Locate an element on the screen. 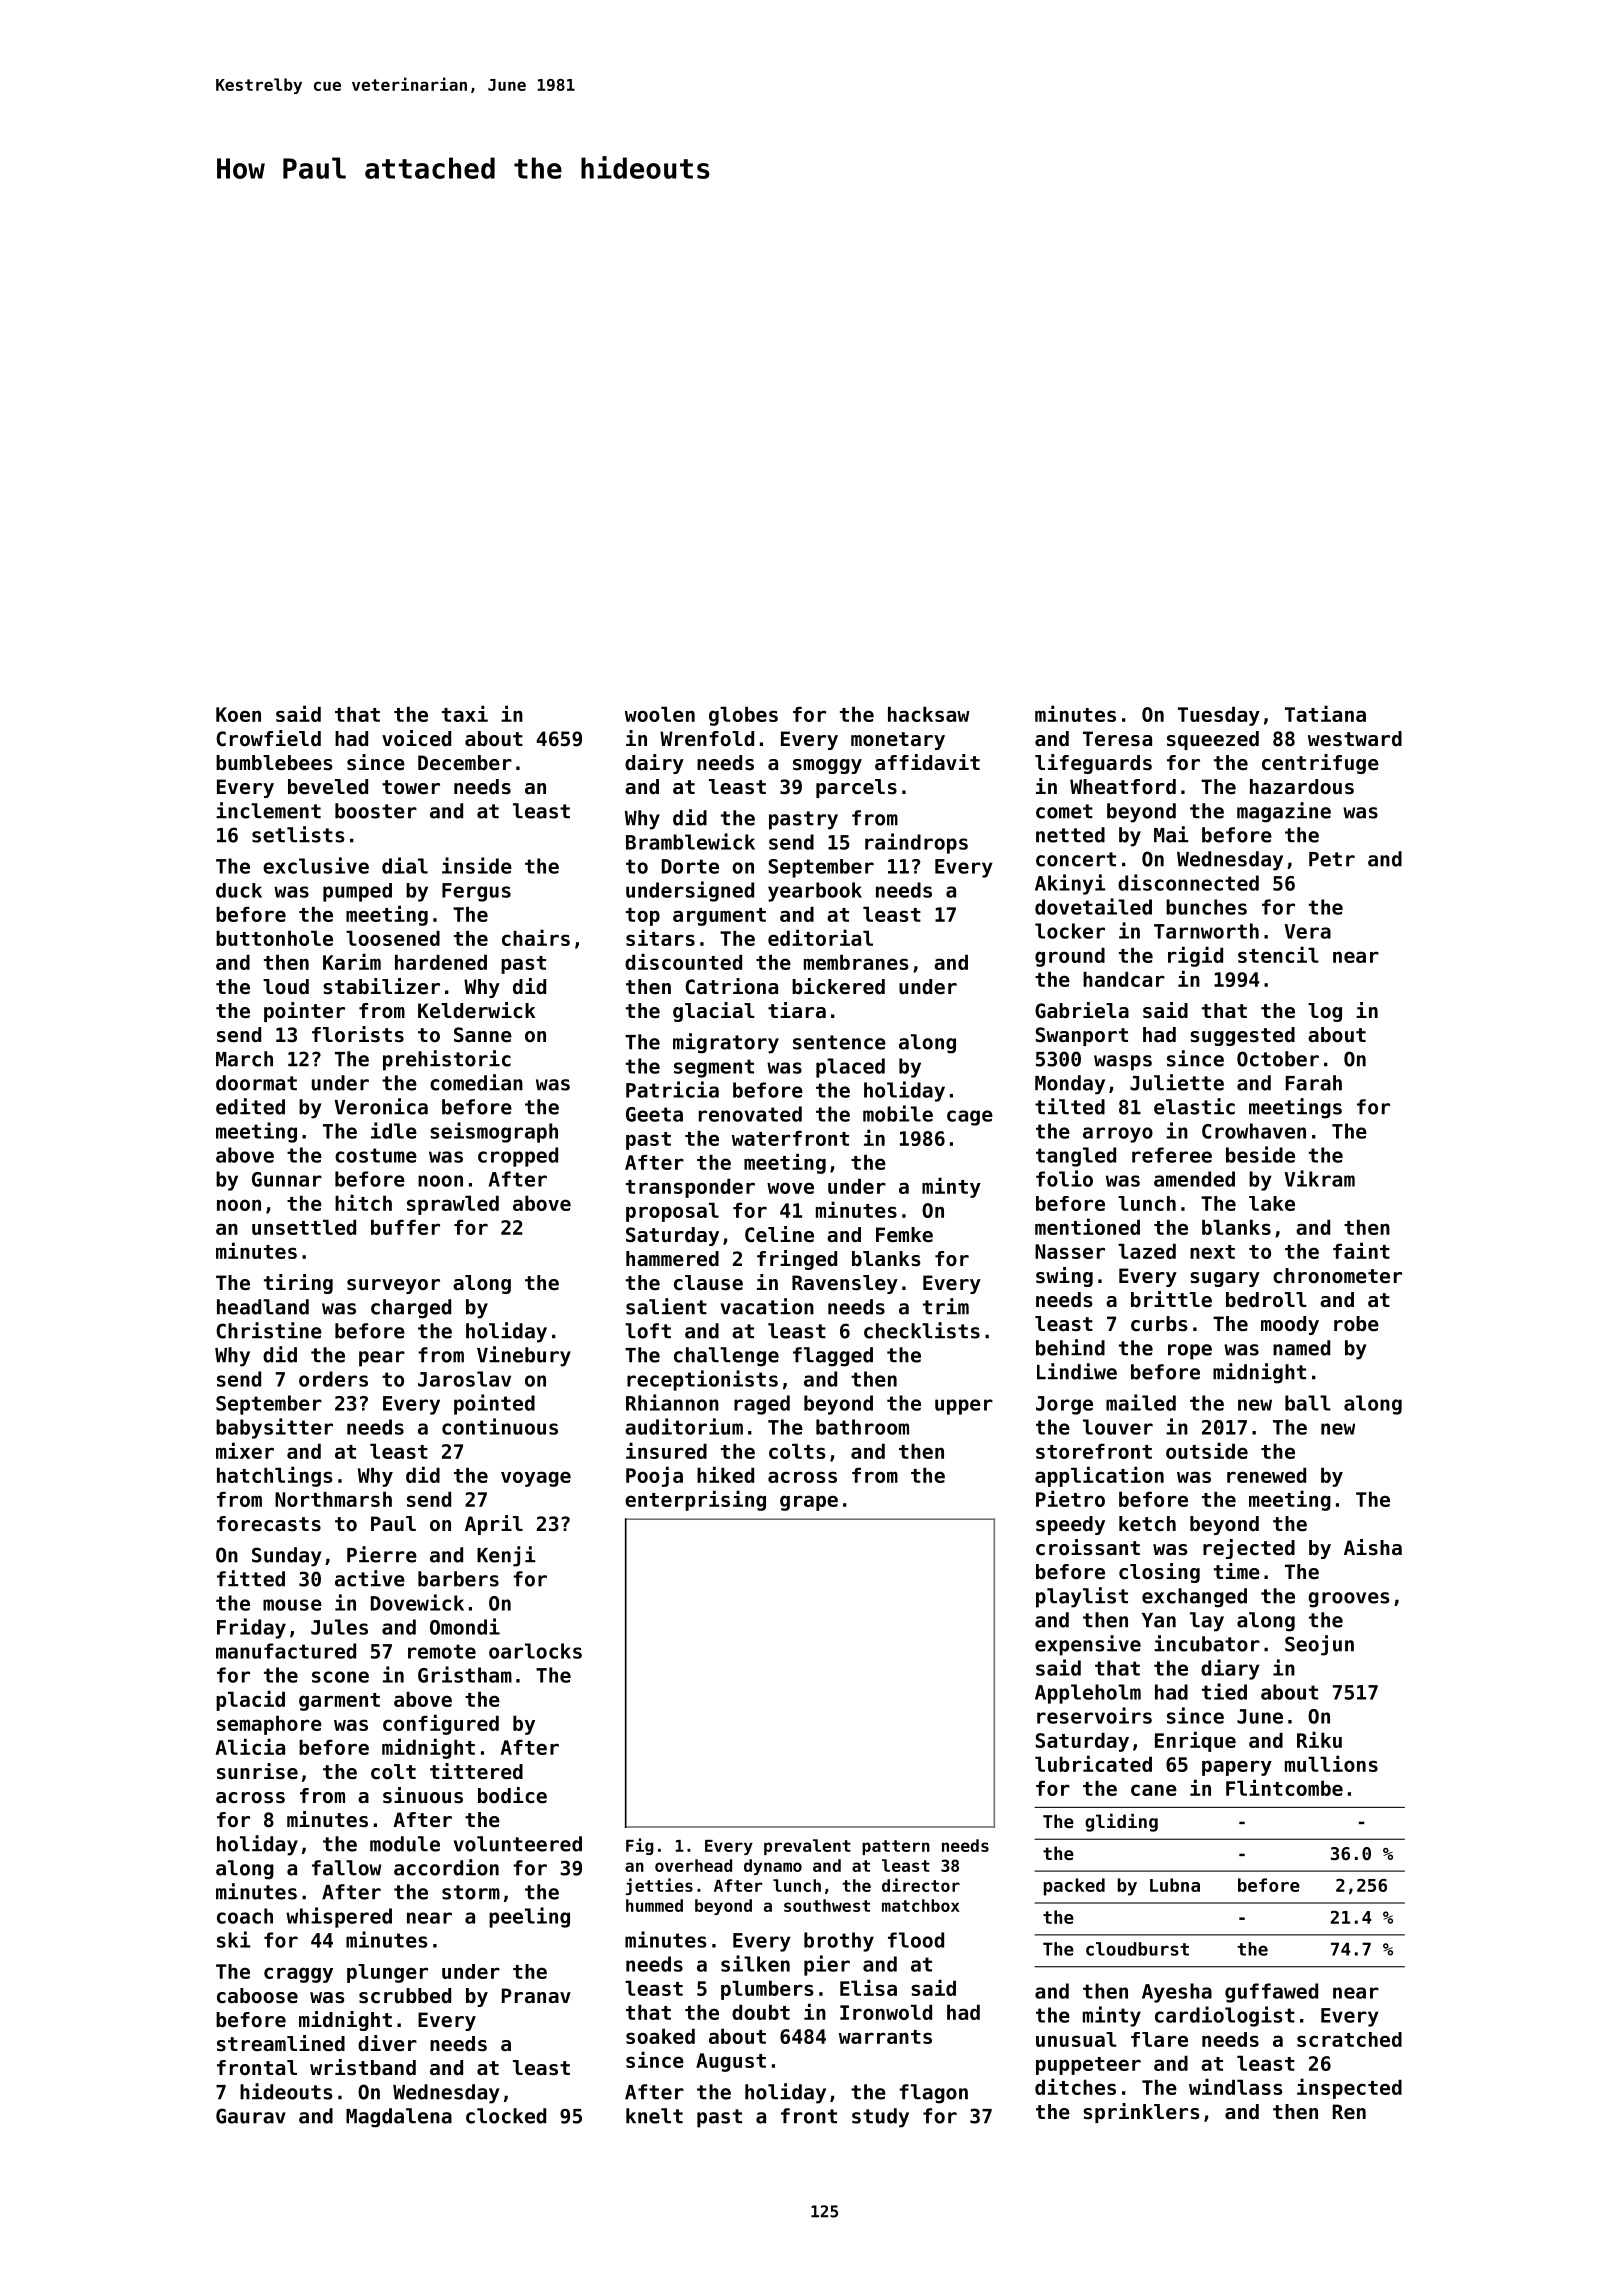  sprawled is located at coordinates (453, 1205).
